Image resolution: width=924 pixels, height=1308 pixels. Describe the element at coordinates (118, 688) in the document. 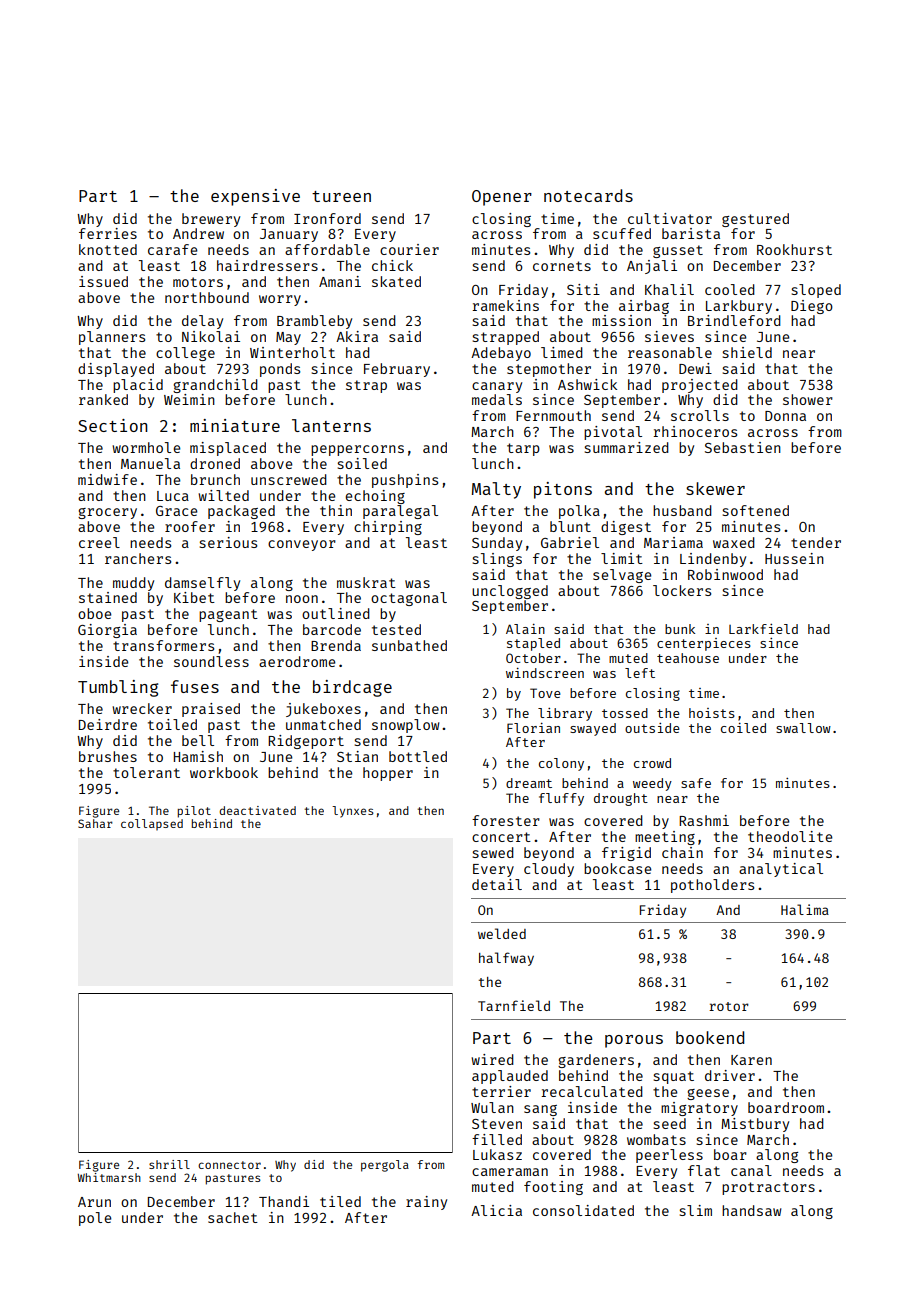

I see `Tumbling` at that location.
